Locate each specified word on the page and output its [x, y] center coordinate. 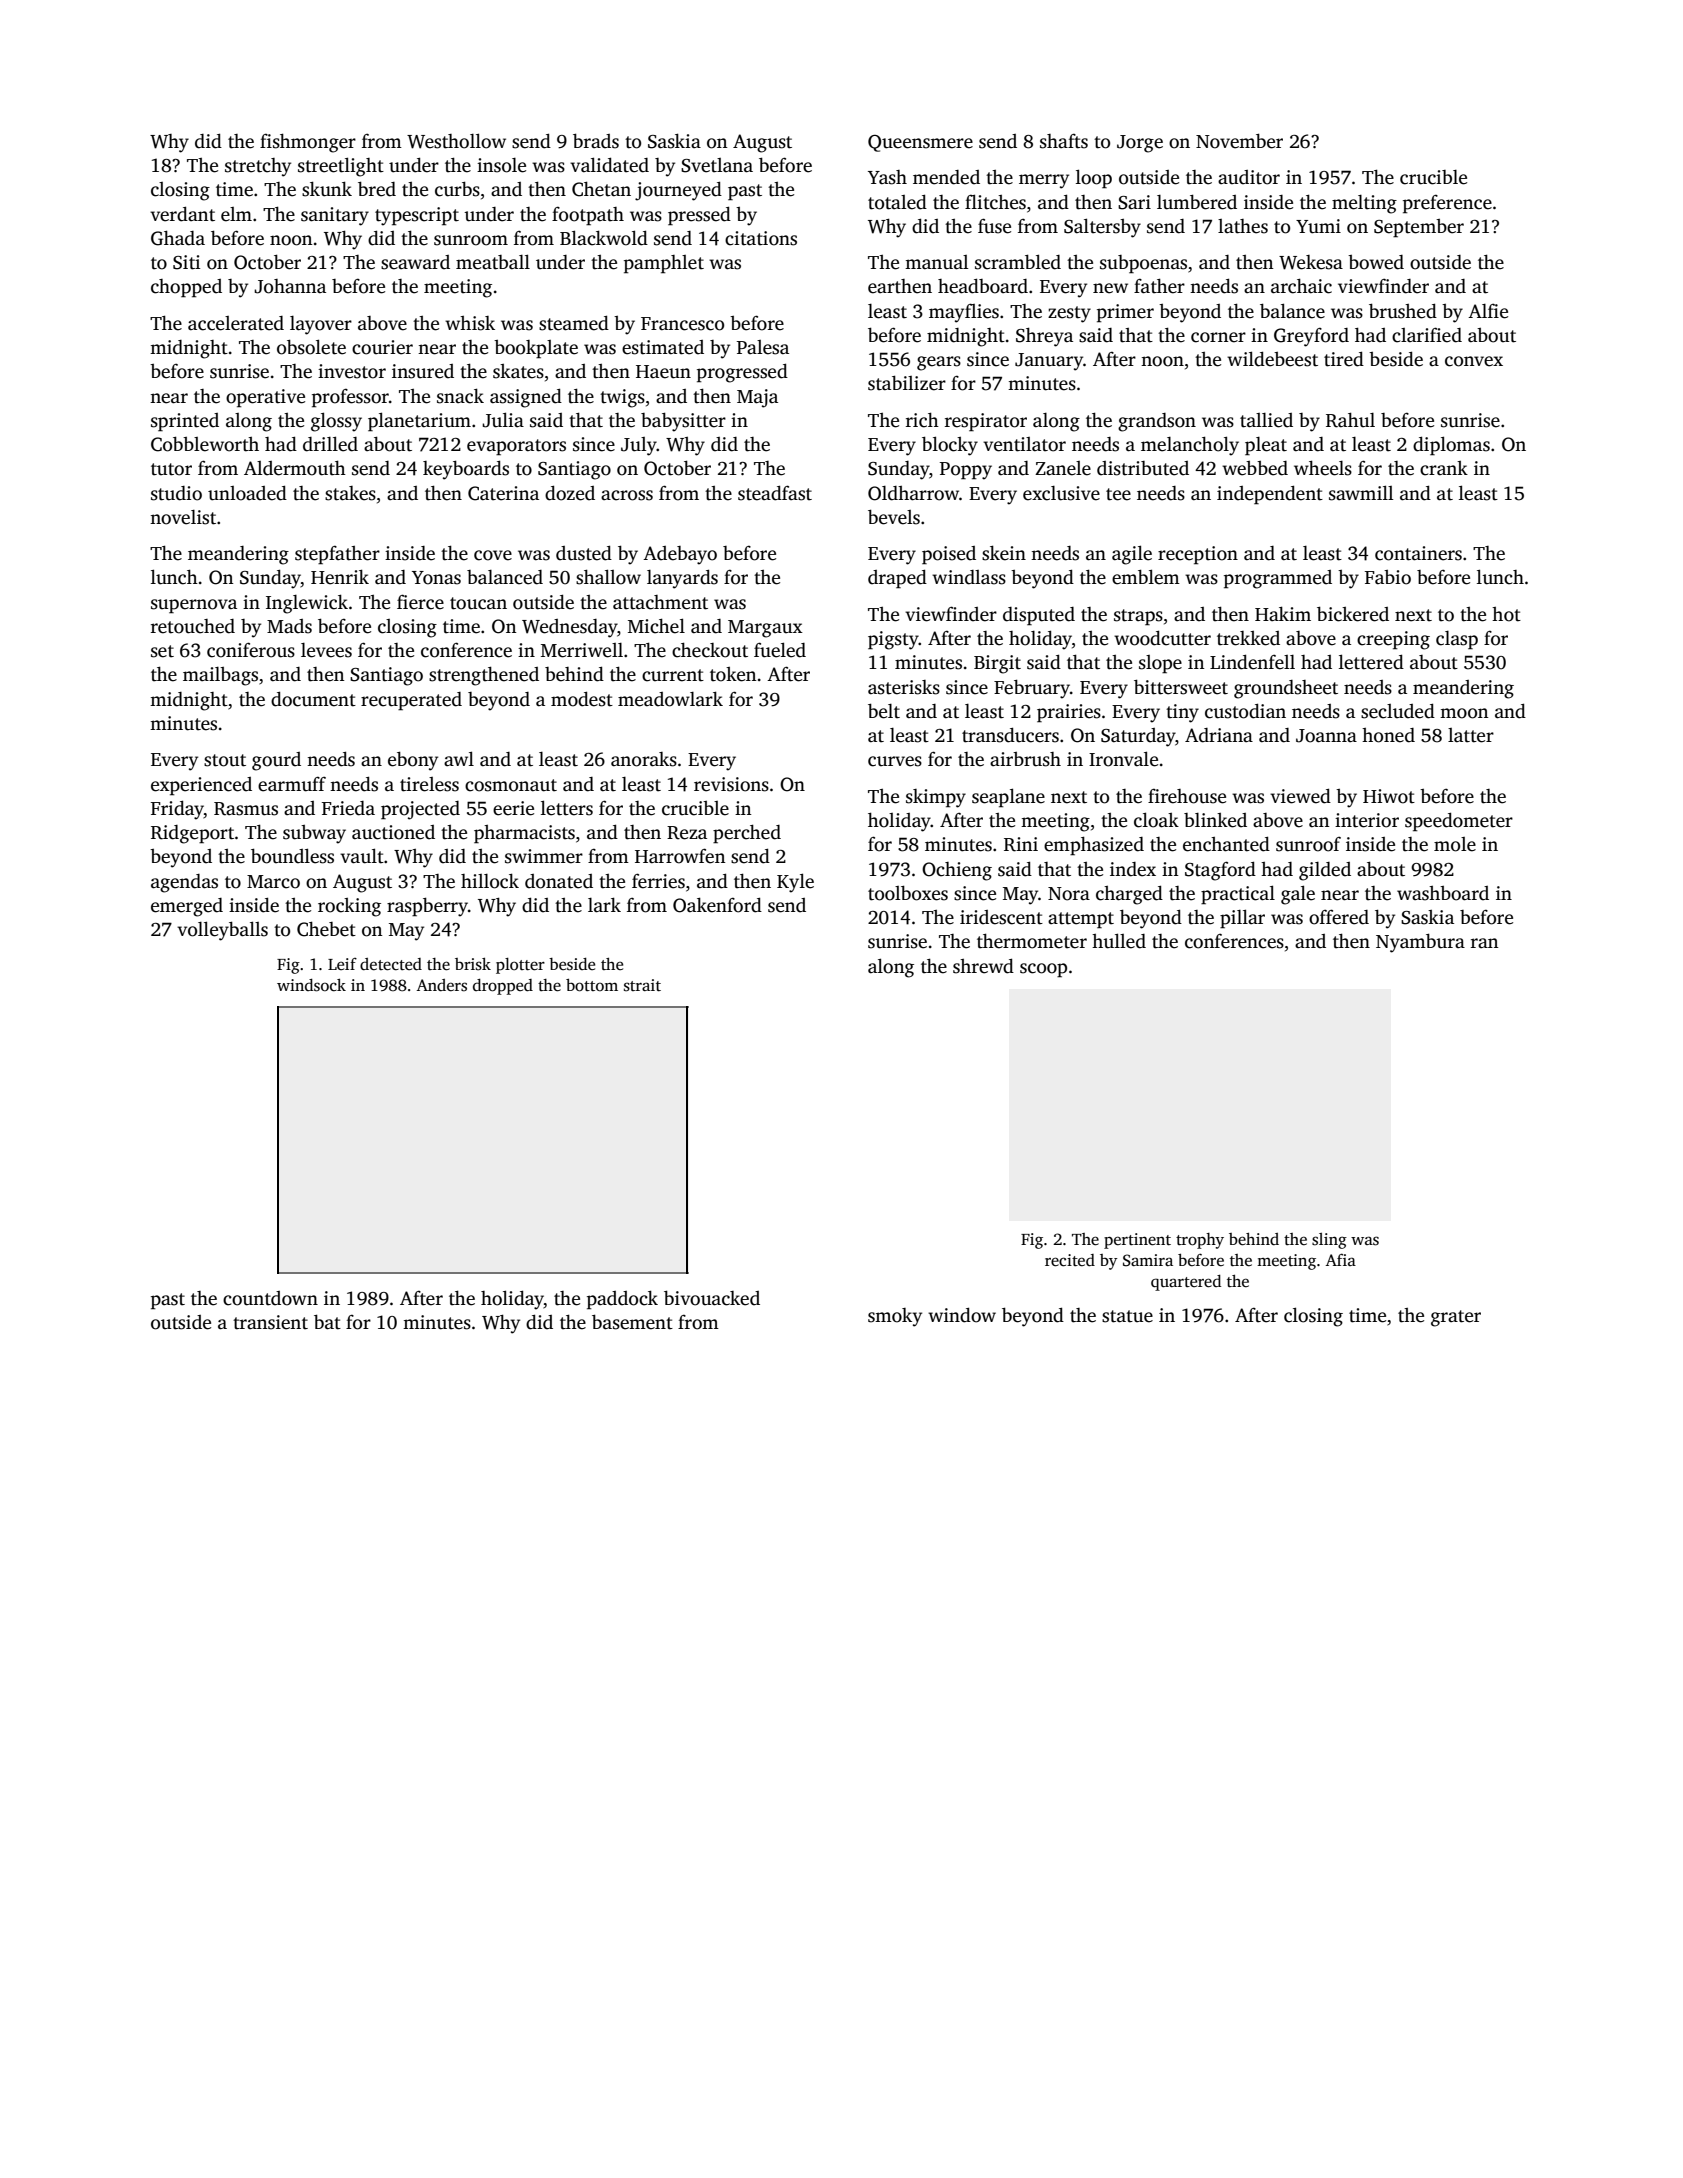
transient [270, 1322]
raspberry [427, 907]
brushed [1403, 311]
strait [642, 985]
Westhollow [456, 141]
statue [1127, 1316]
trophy [1200, 1241]
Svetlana [717, 165]
